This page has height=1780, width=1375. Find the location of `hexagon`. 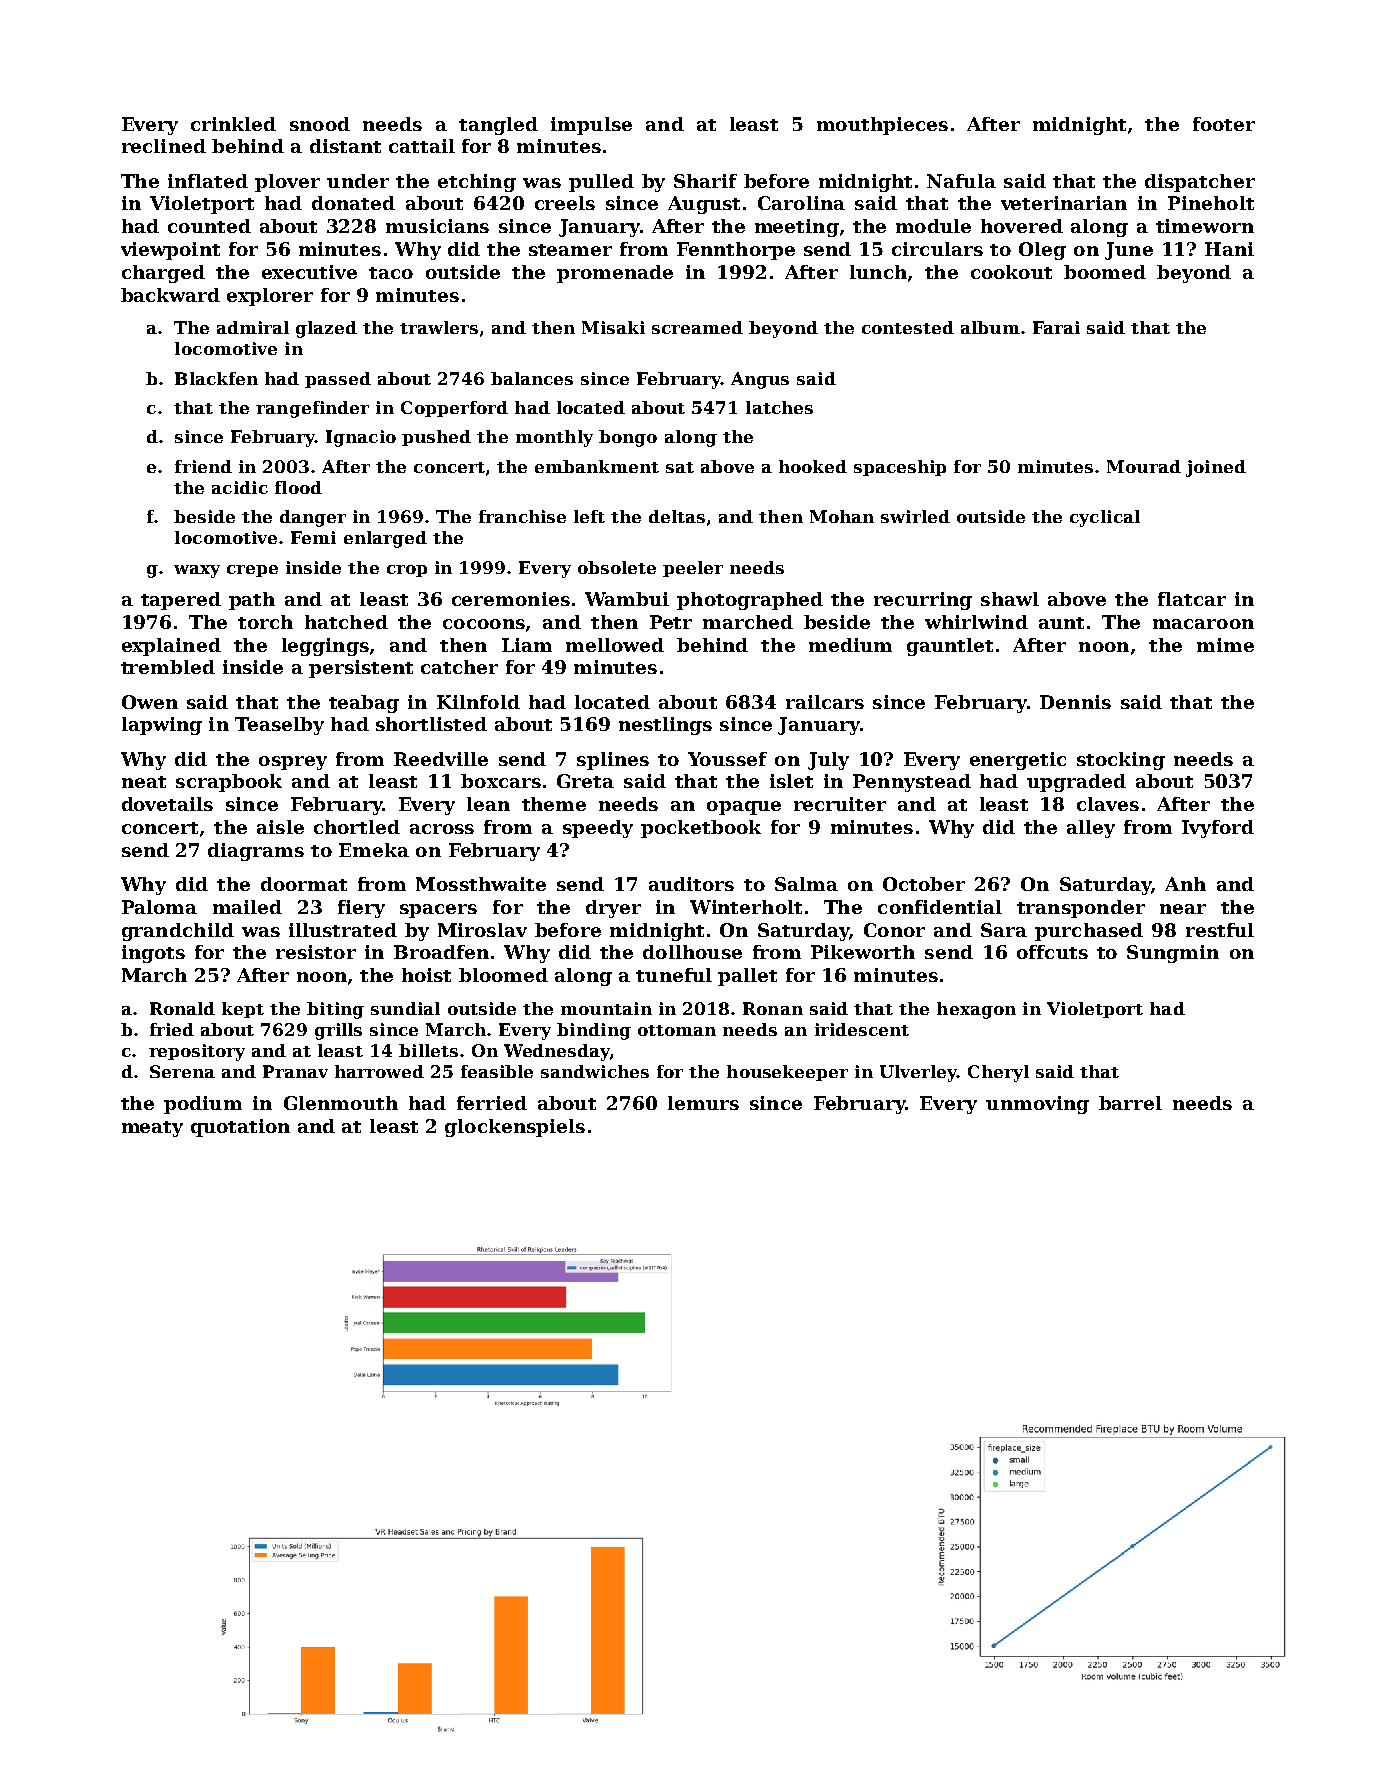

hexagon is located at coordinates (976, 1010).
